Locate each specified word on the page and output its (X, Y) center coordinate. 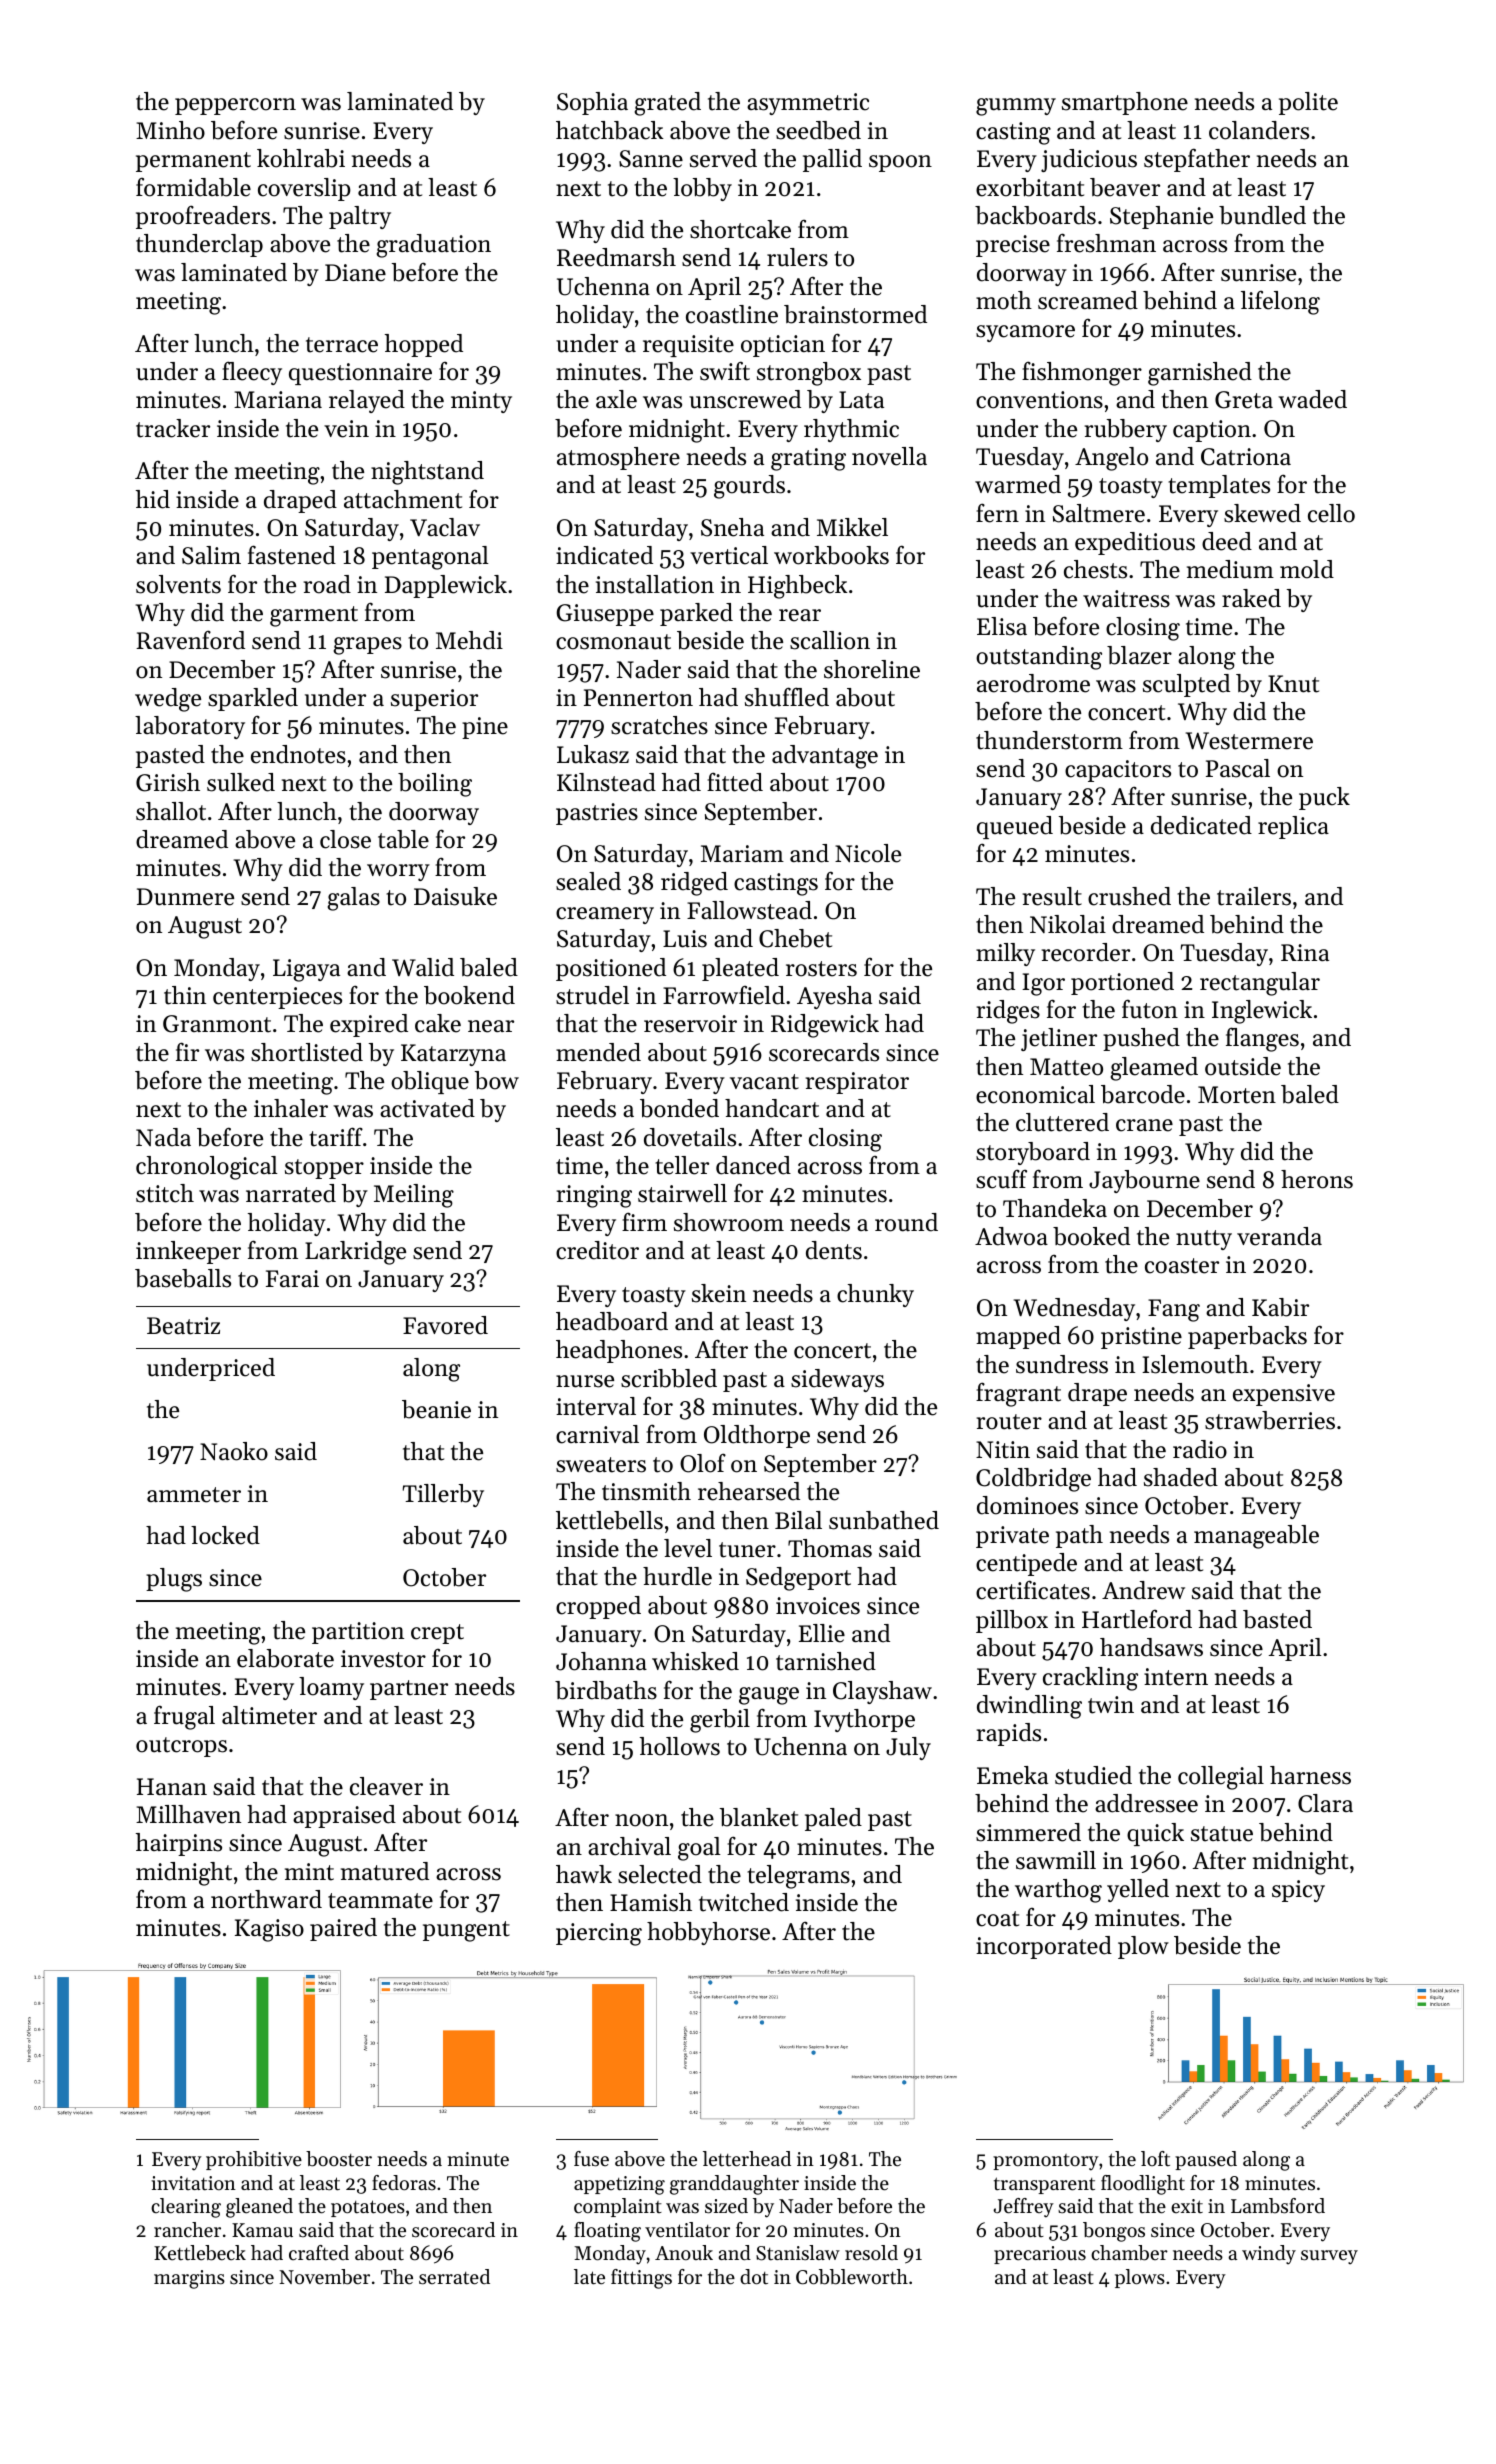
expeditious (1135, 543)
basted (1277, 1619)
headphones (619, 1351)
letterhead (747, 2159)
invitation (193, 2183)
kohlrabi (301, 158)
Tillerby (443, 1495)
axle (616, 399)
